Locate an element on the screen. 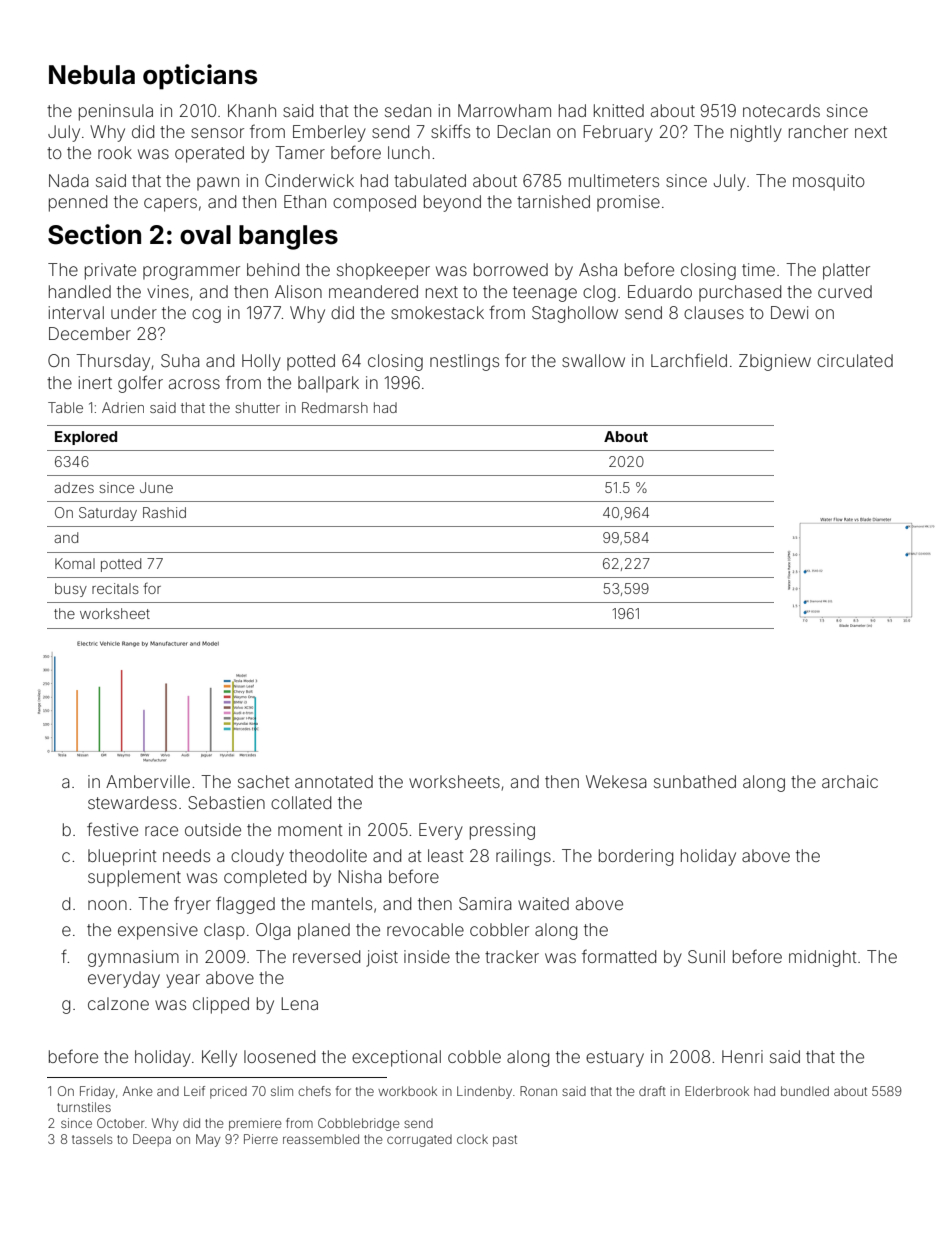 The image size is (952, 1233). recitals is located at coordinates (115, 588).
